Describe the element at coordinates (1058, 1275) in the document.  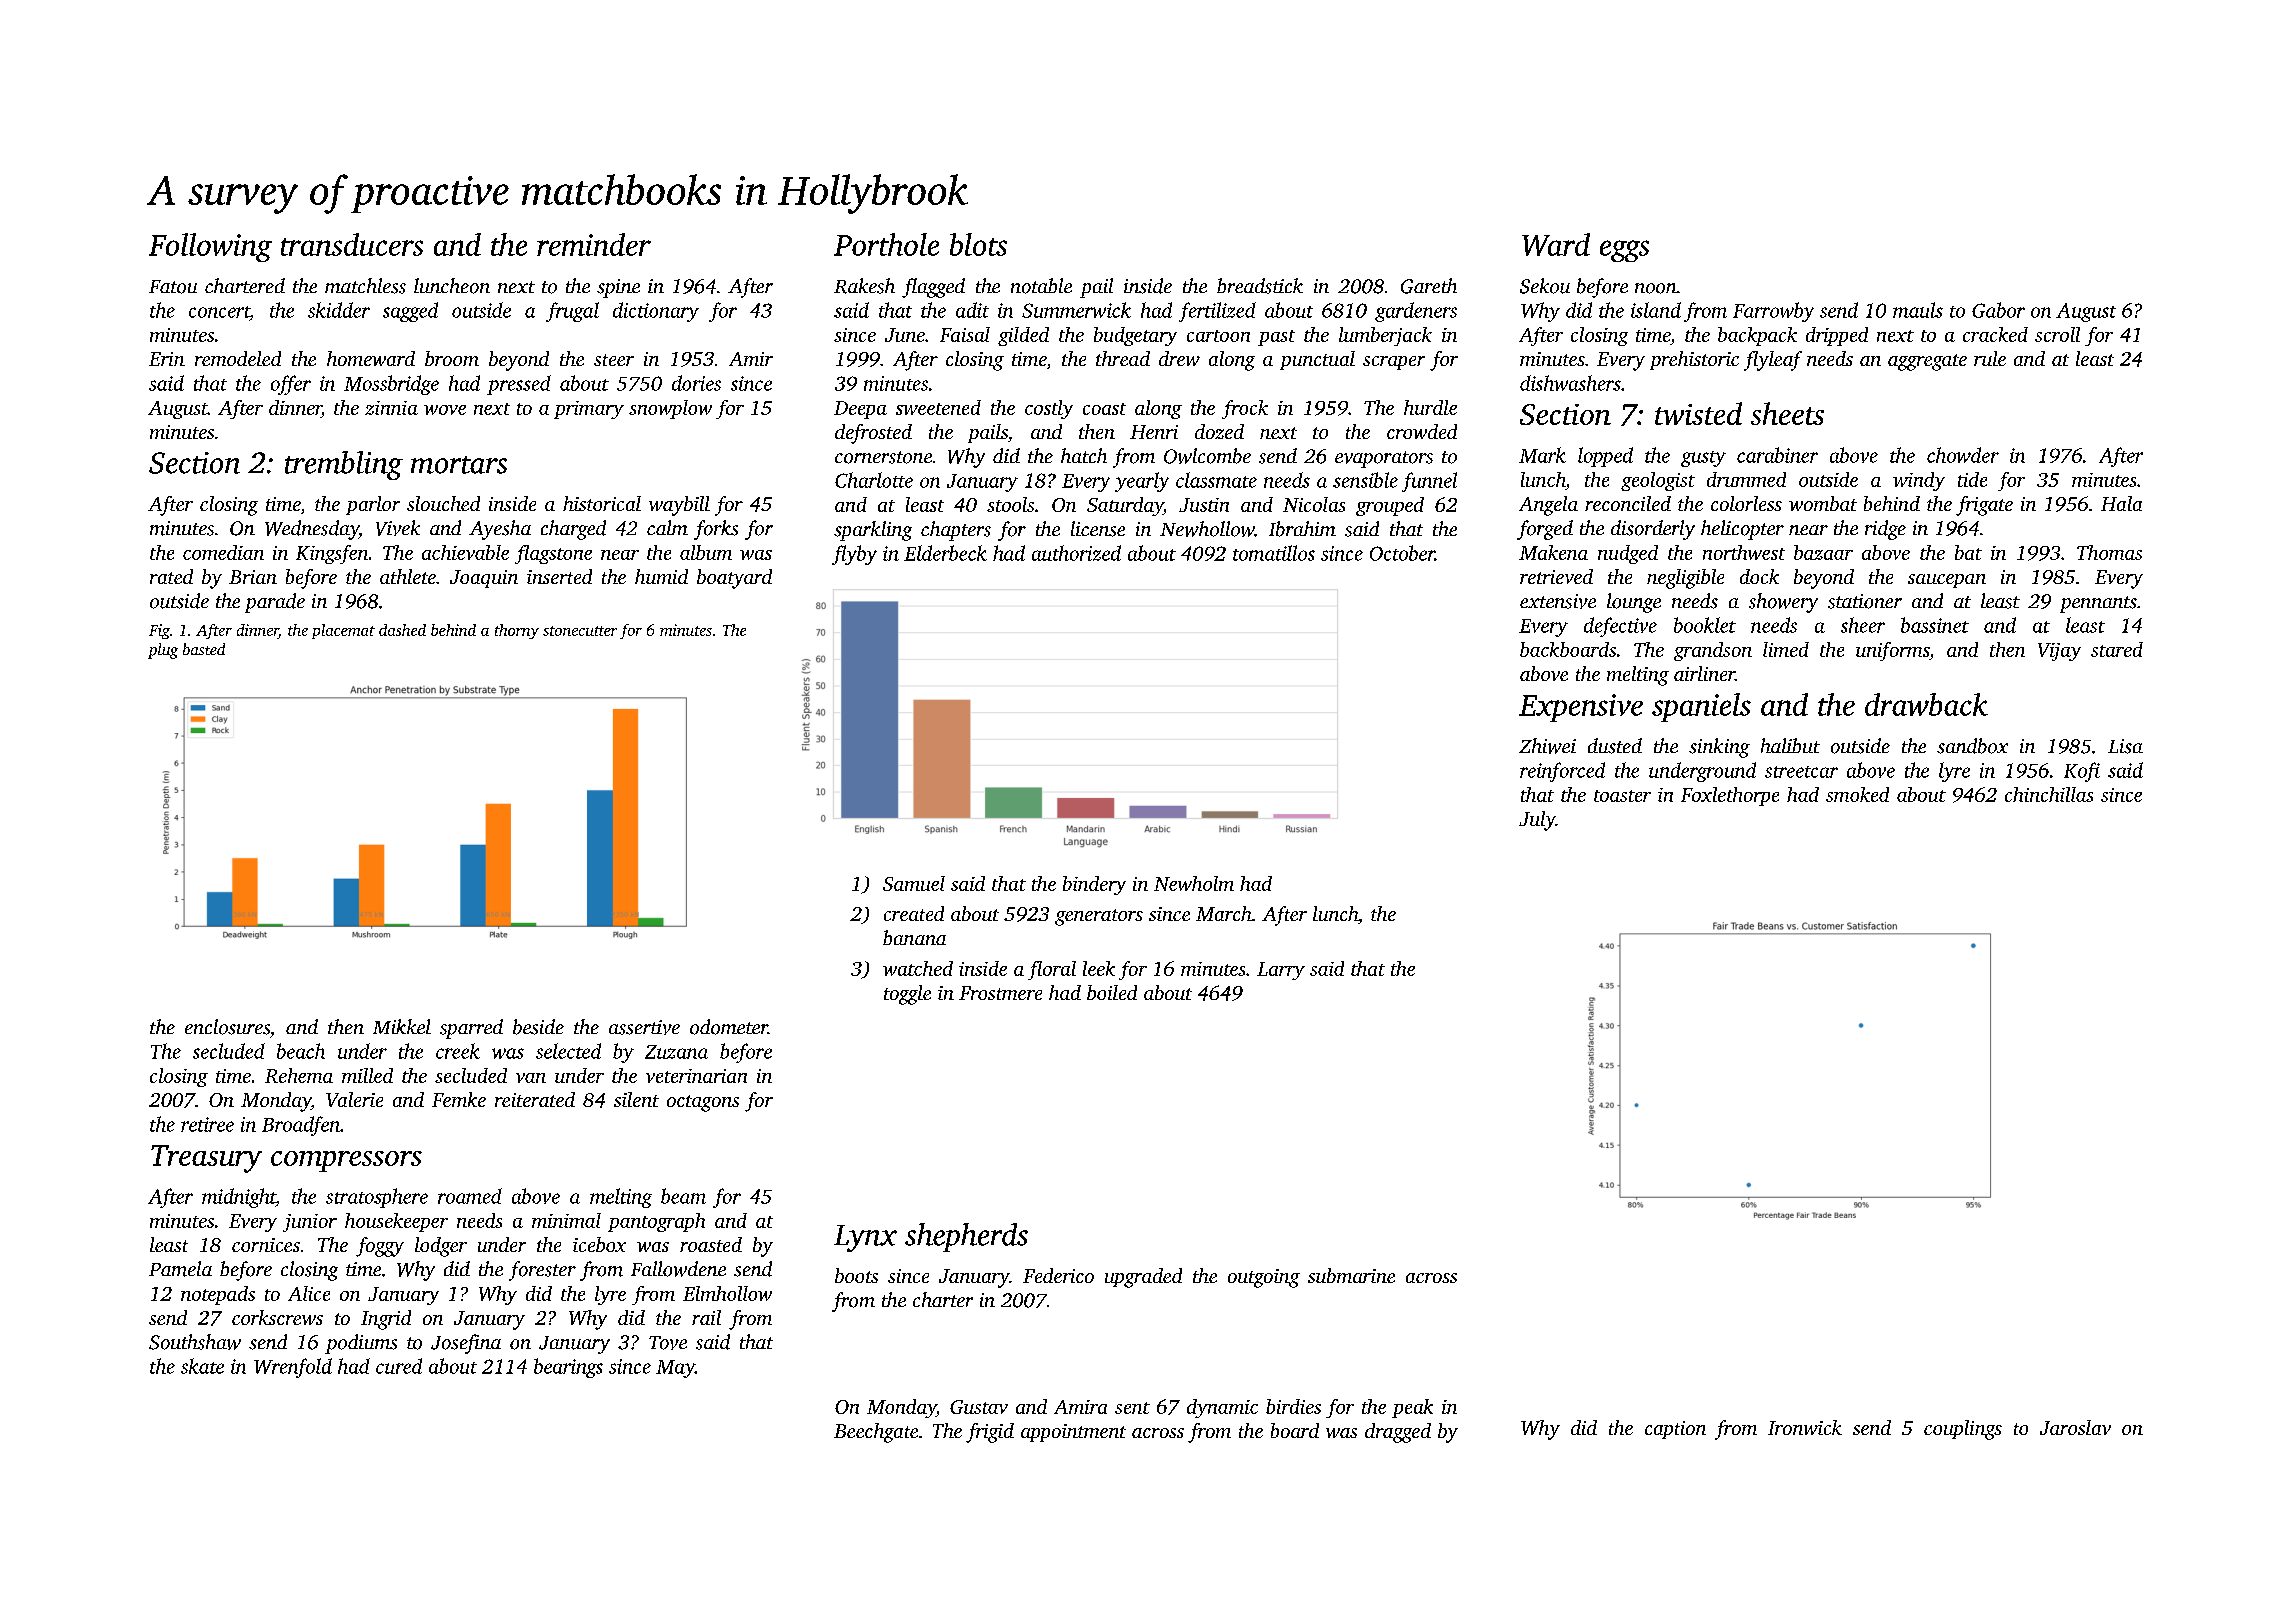
I see `Federico` at that location.
